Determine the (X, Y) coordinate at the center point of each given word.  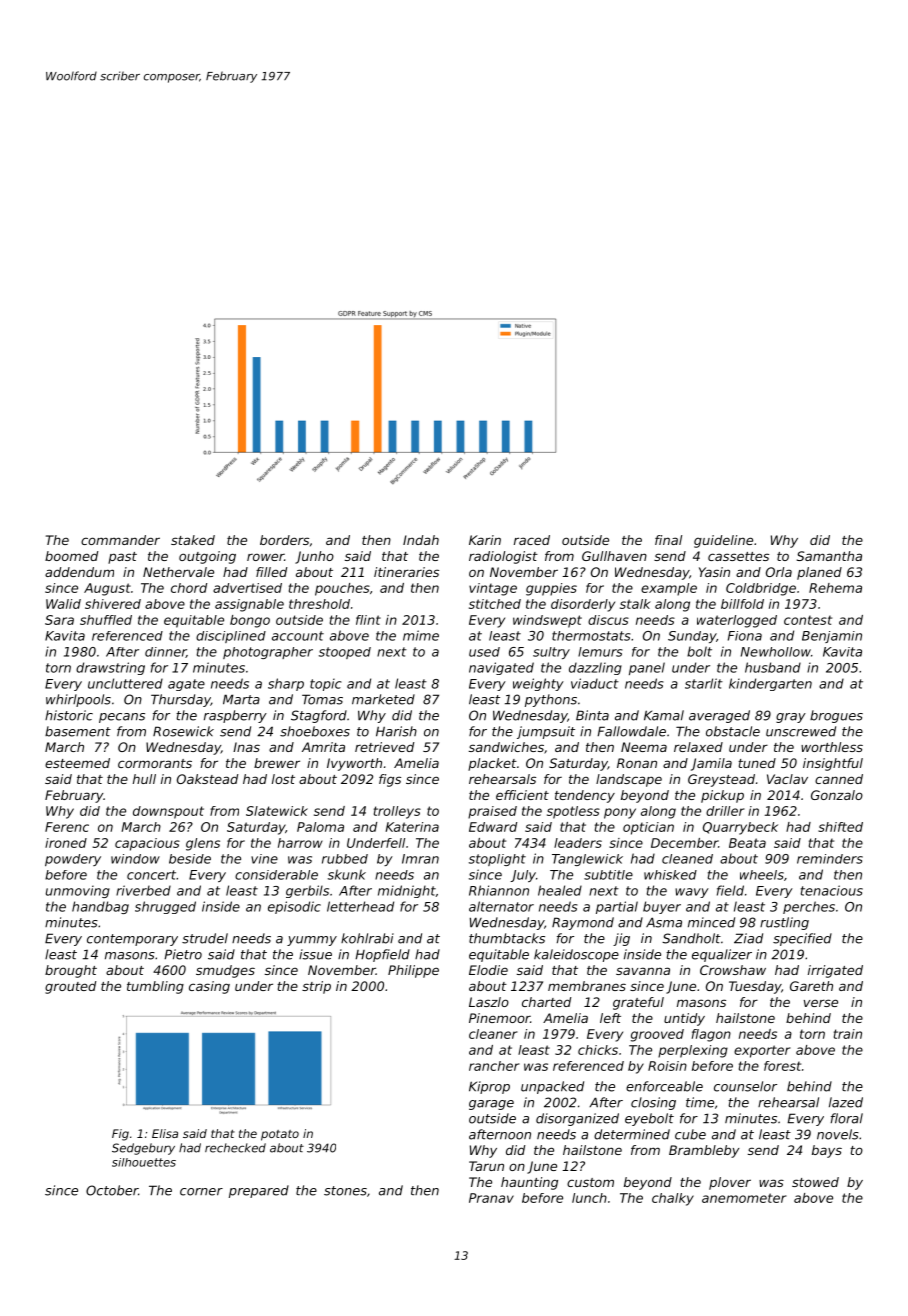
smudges (225, 971)
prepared (259, 1191)
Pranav (491, 1198)
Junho (314, 557)
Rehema (835, 588)
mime (421, 635)
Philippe (413, 971)
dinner (165, 652)
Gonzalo (837, 795)
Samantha (829, 556)
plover (730, 1183)
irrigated (835, 971)
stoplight (497, 860)
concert (151, 875)
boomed (71, 556)
